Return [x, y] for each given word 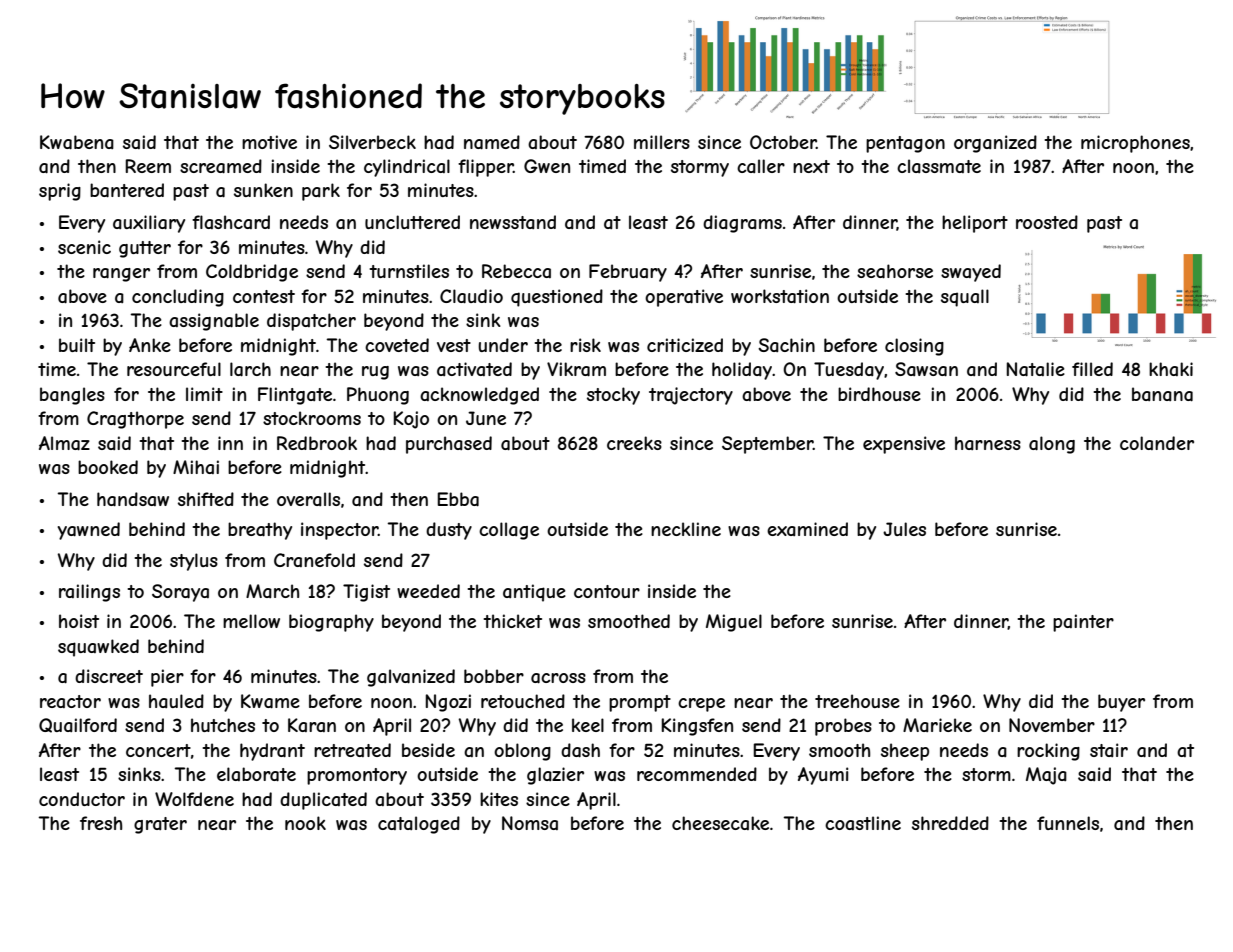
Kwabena [77, 142]
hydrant [272, 752]
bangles [72, 396]
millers [662, 142]
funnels [1068, 823]
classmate [939, 166]
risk [585, 345]
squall [965, 298]
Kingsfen [697, 727]
